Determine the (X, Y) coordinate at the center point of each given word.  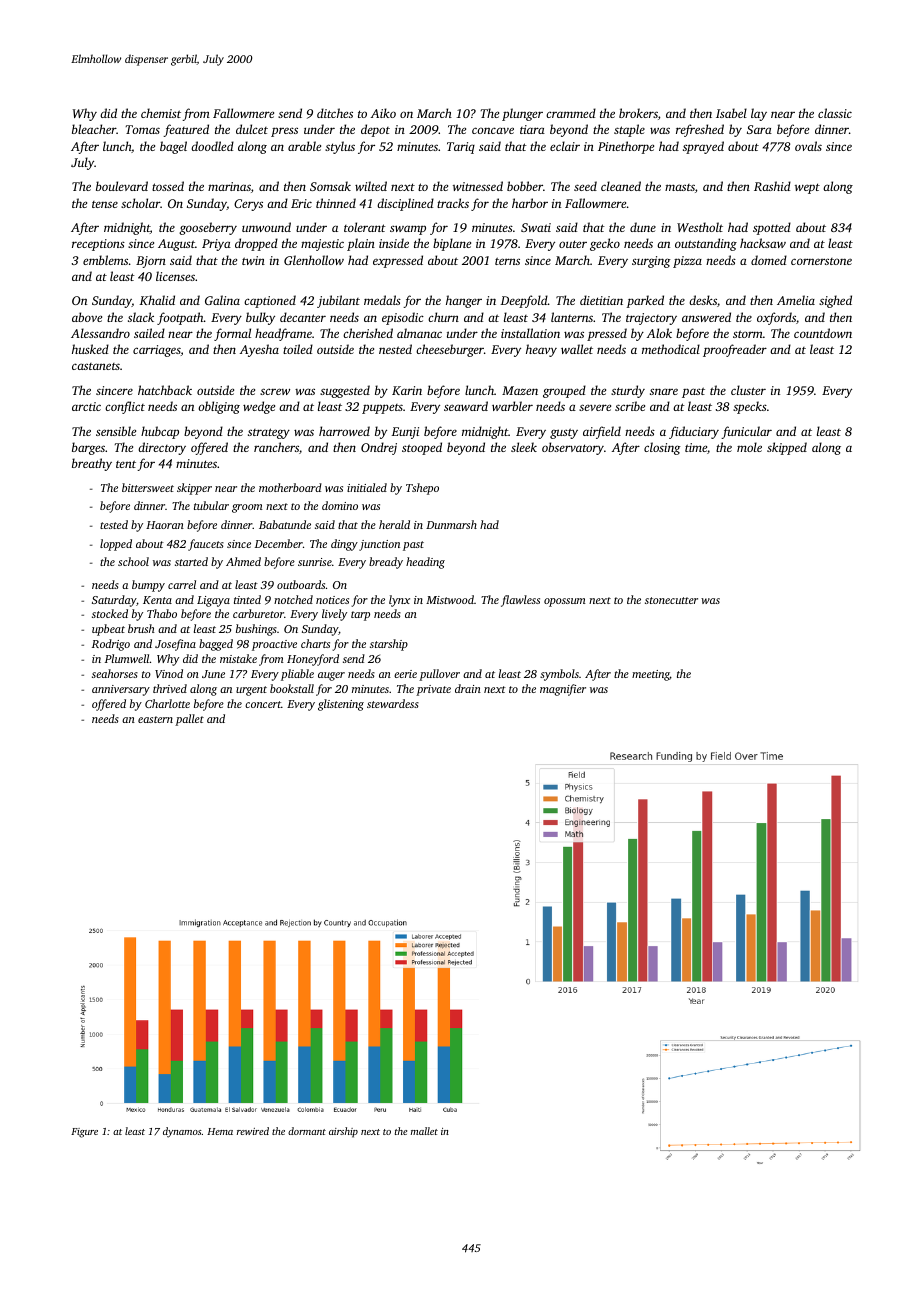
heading (425, 563)
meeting (651, 675)
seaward (466, 406)
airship (343, 1132)
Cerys (248, 205)
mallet (424, 1131)
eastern (155, 719)
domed (769, 260)
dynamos (182, 1132)
